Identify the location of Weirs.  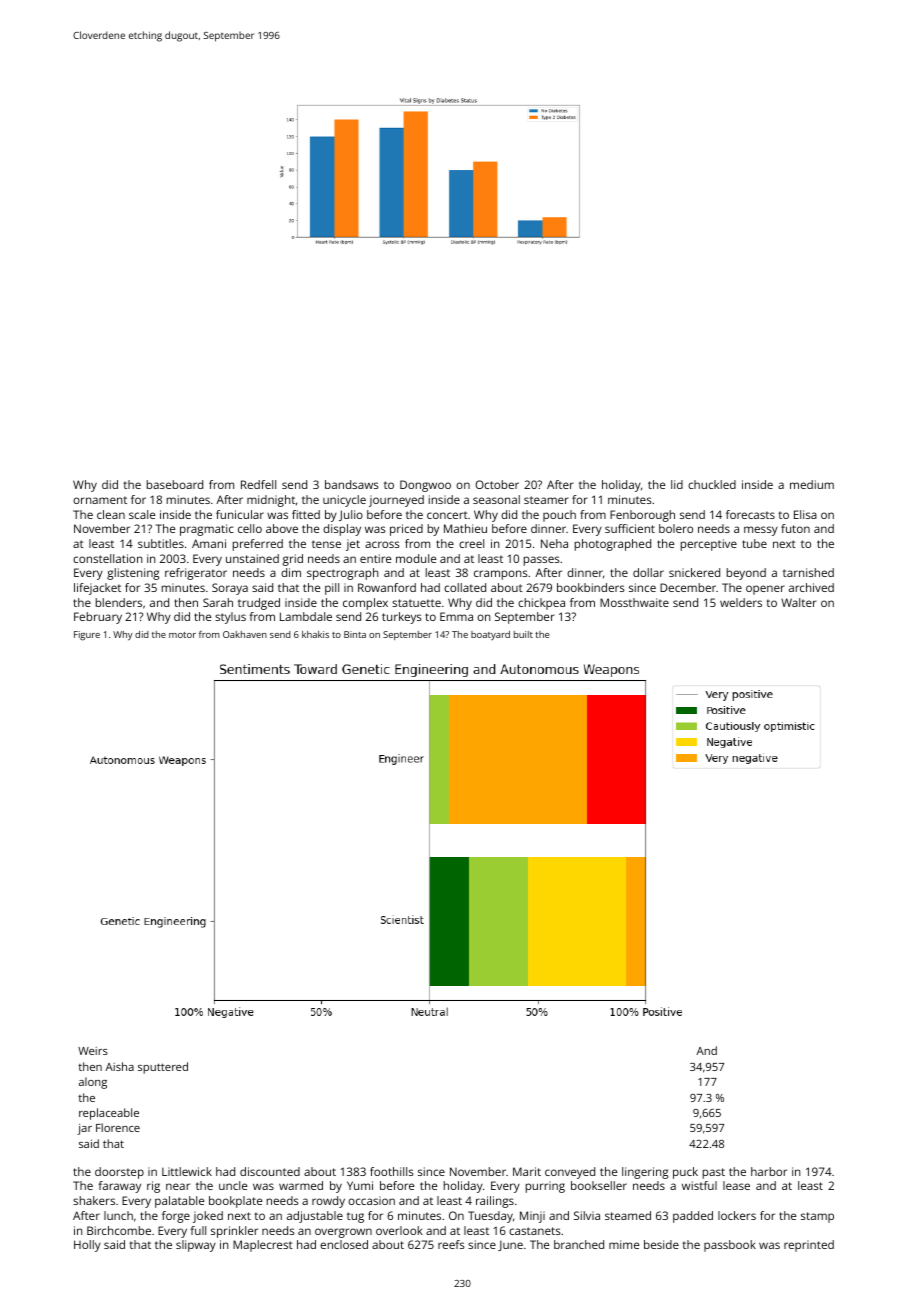
(93, 1051).
